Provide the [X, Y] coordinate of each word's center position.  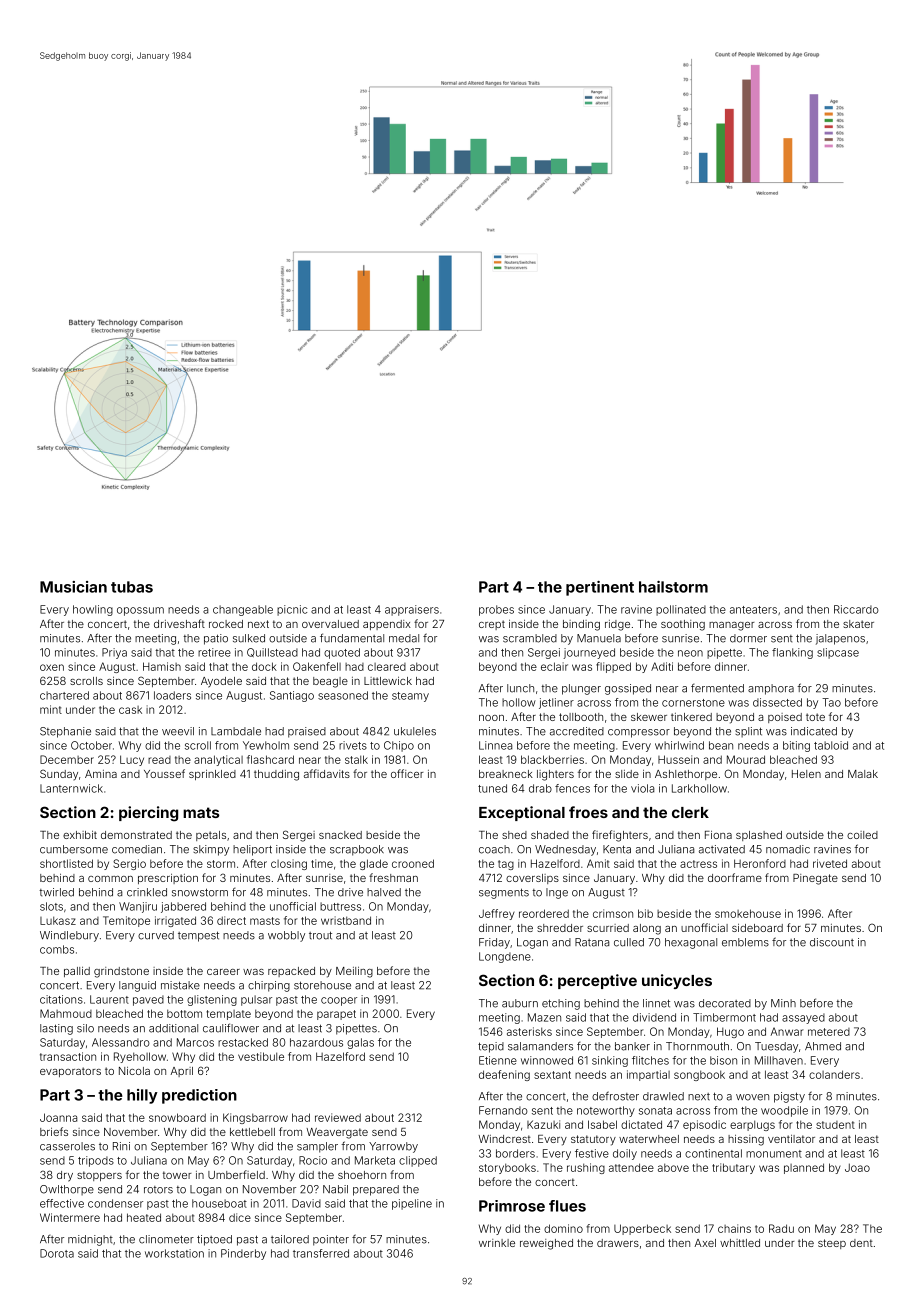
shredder [560, 928]
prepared [376, 1190]
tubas [132, 587]
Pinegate [815, 879]
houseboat [219, 1203]
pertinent [600, 588]
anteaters [753, 610]
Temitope [126, 921]
